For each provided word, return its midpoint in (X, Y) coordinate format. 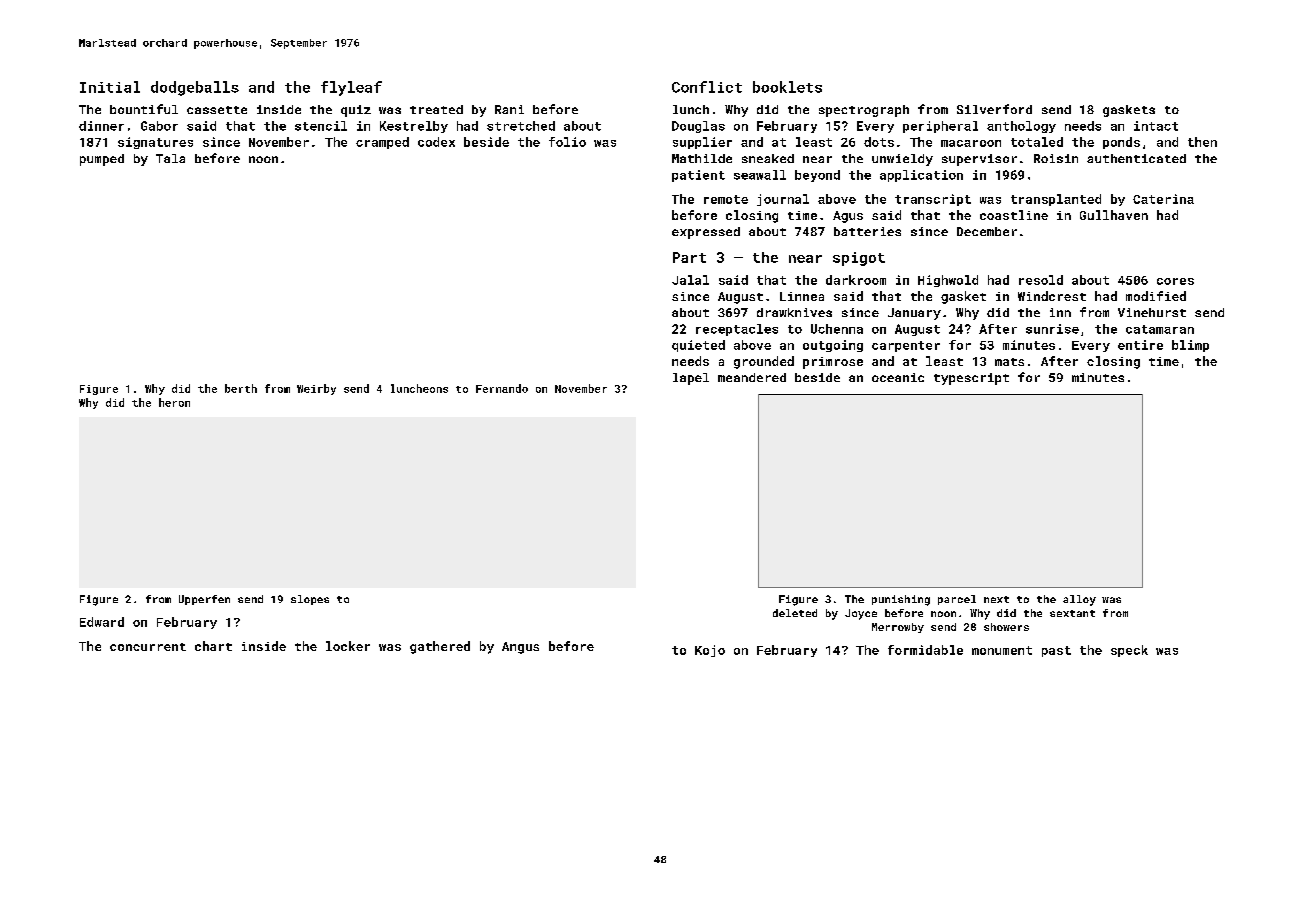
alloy (1079, 600)
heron (174, 402)
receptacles (737, 330)
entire (1140, 345)
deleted (795, 613)
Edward (102, 622)
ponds (1121, 143)
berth (241, 388)
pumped (102, 160)
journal (783, 200)
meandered (752, 377)
